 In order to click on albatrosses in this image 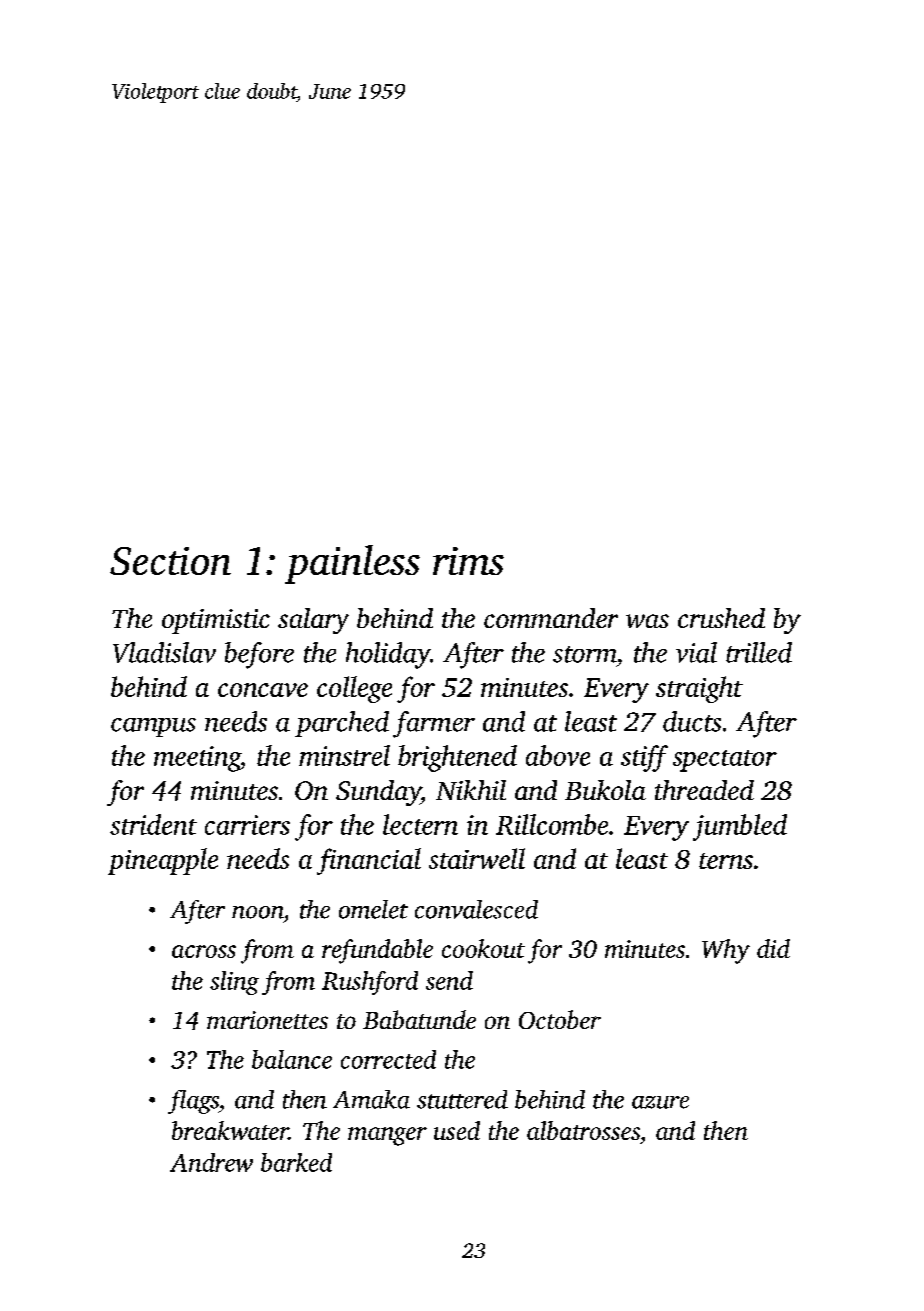, I will do `click(583, 1130)`.
